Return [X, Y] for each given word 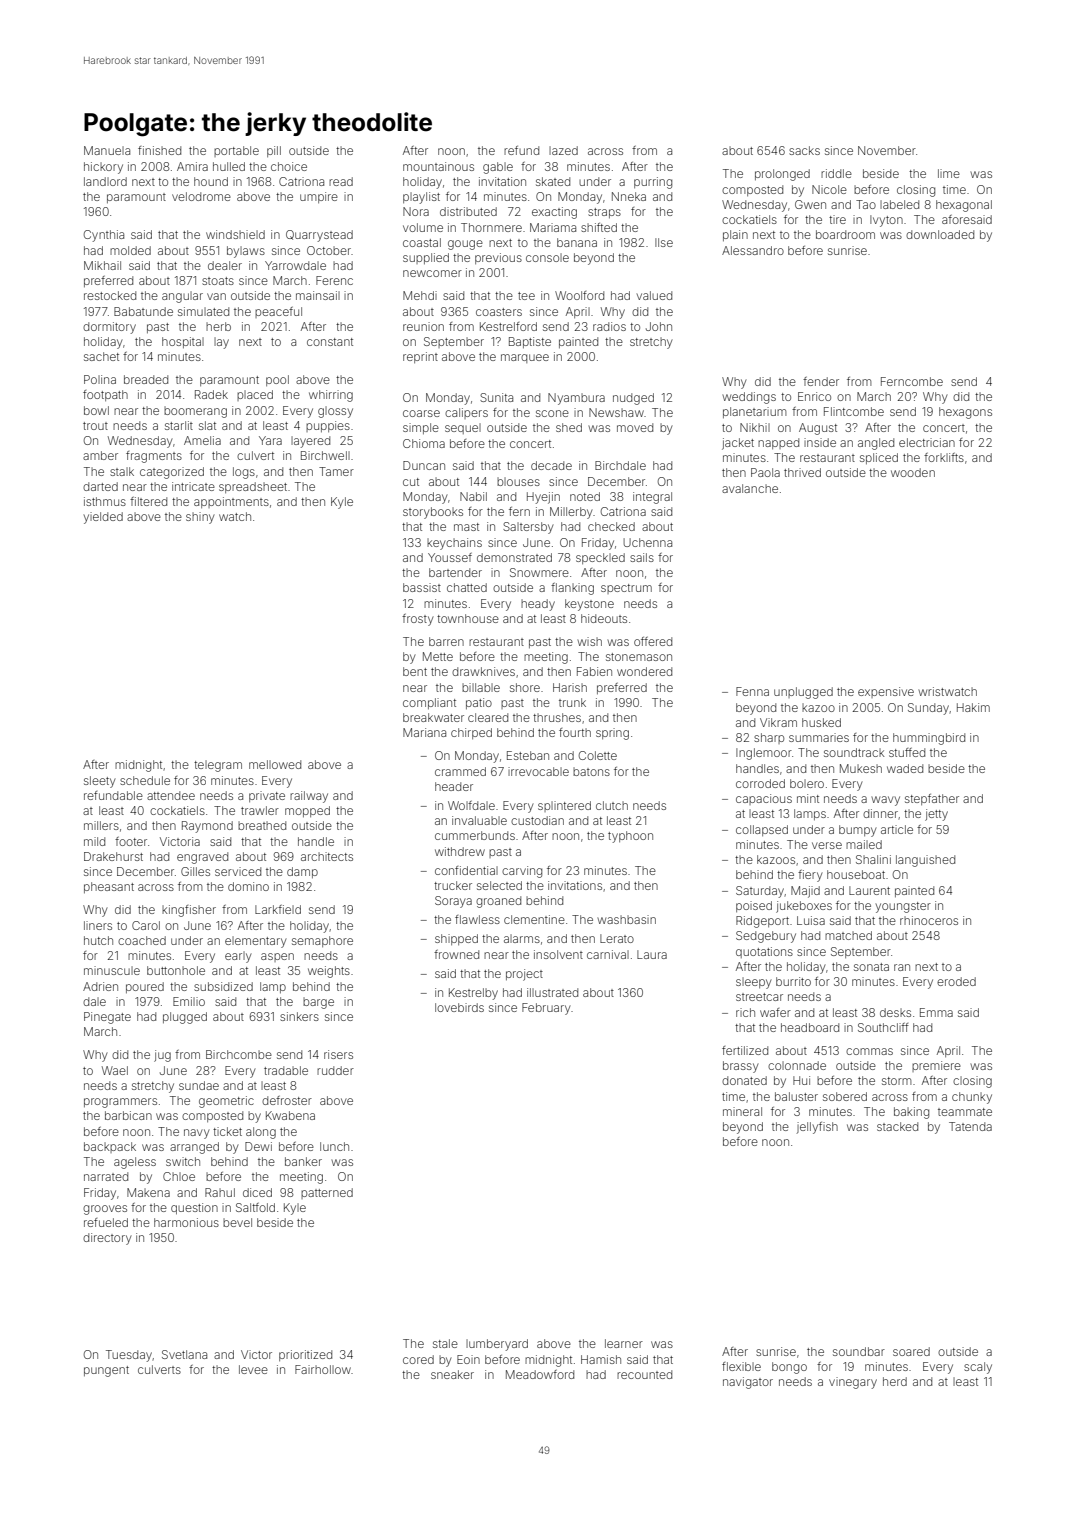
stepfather [932, 799]
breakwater [433, 717]
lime [949, 173]
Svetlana [184, 1354]
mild [94, 841]
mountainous [438, 166]
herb [218, 326]
